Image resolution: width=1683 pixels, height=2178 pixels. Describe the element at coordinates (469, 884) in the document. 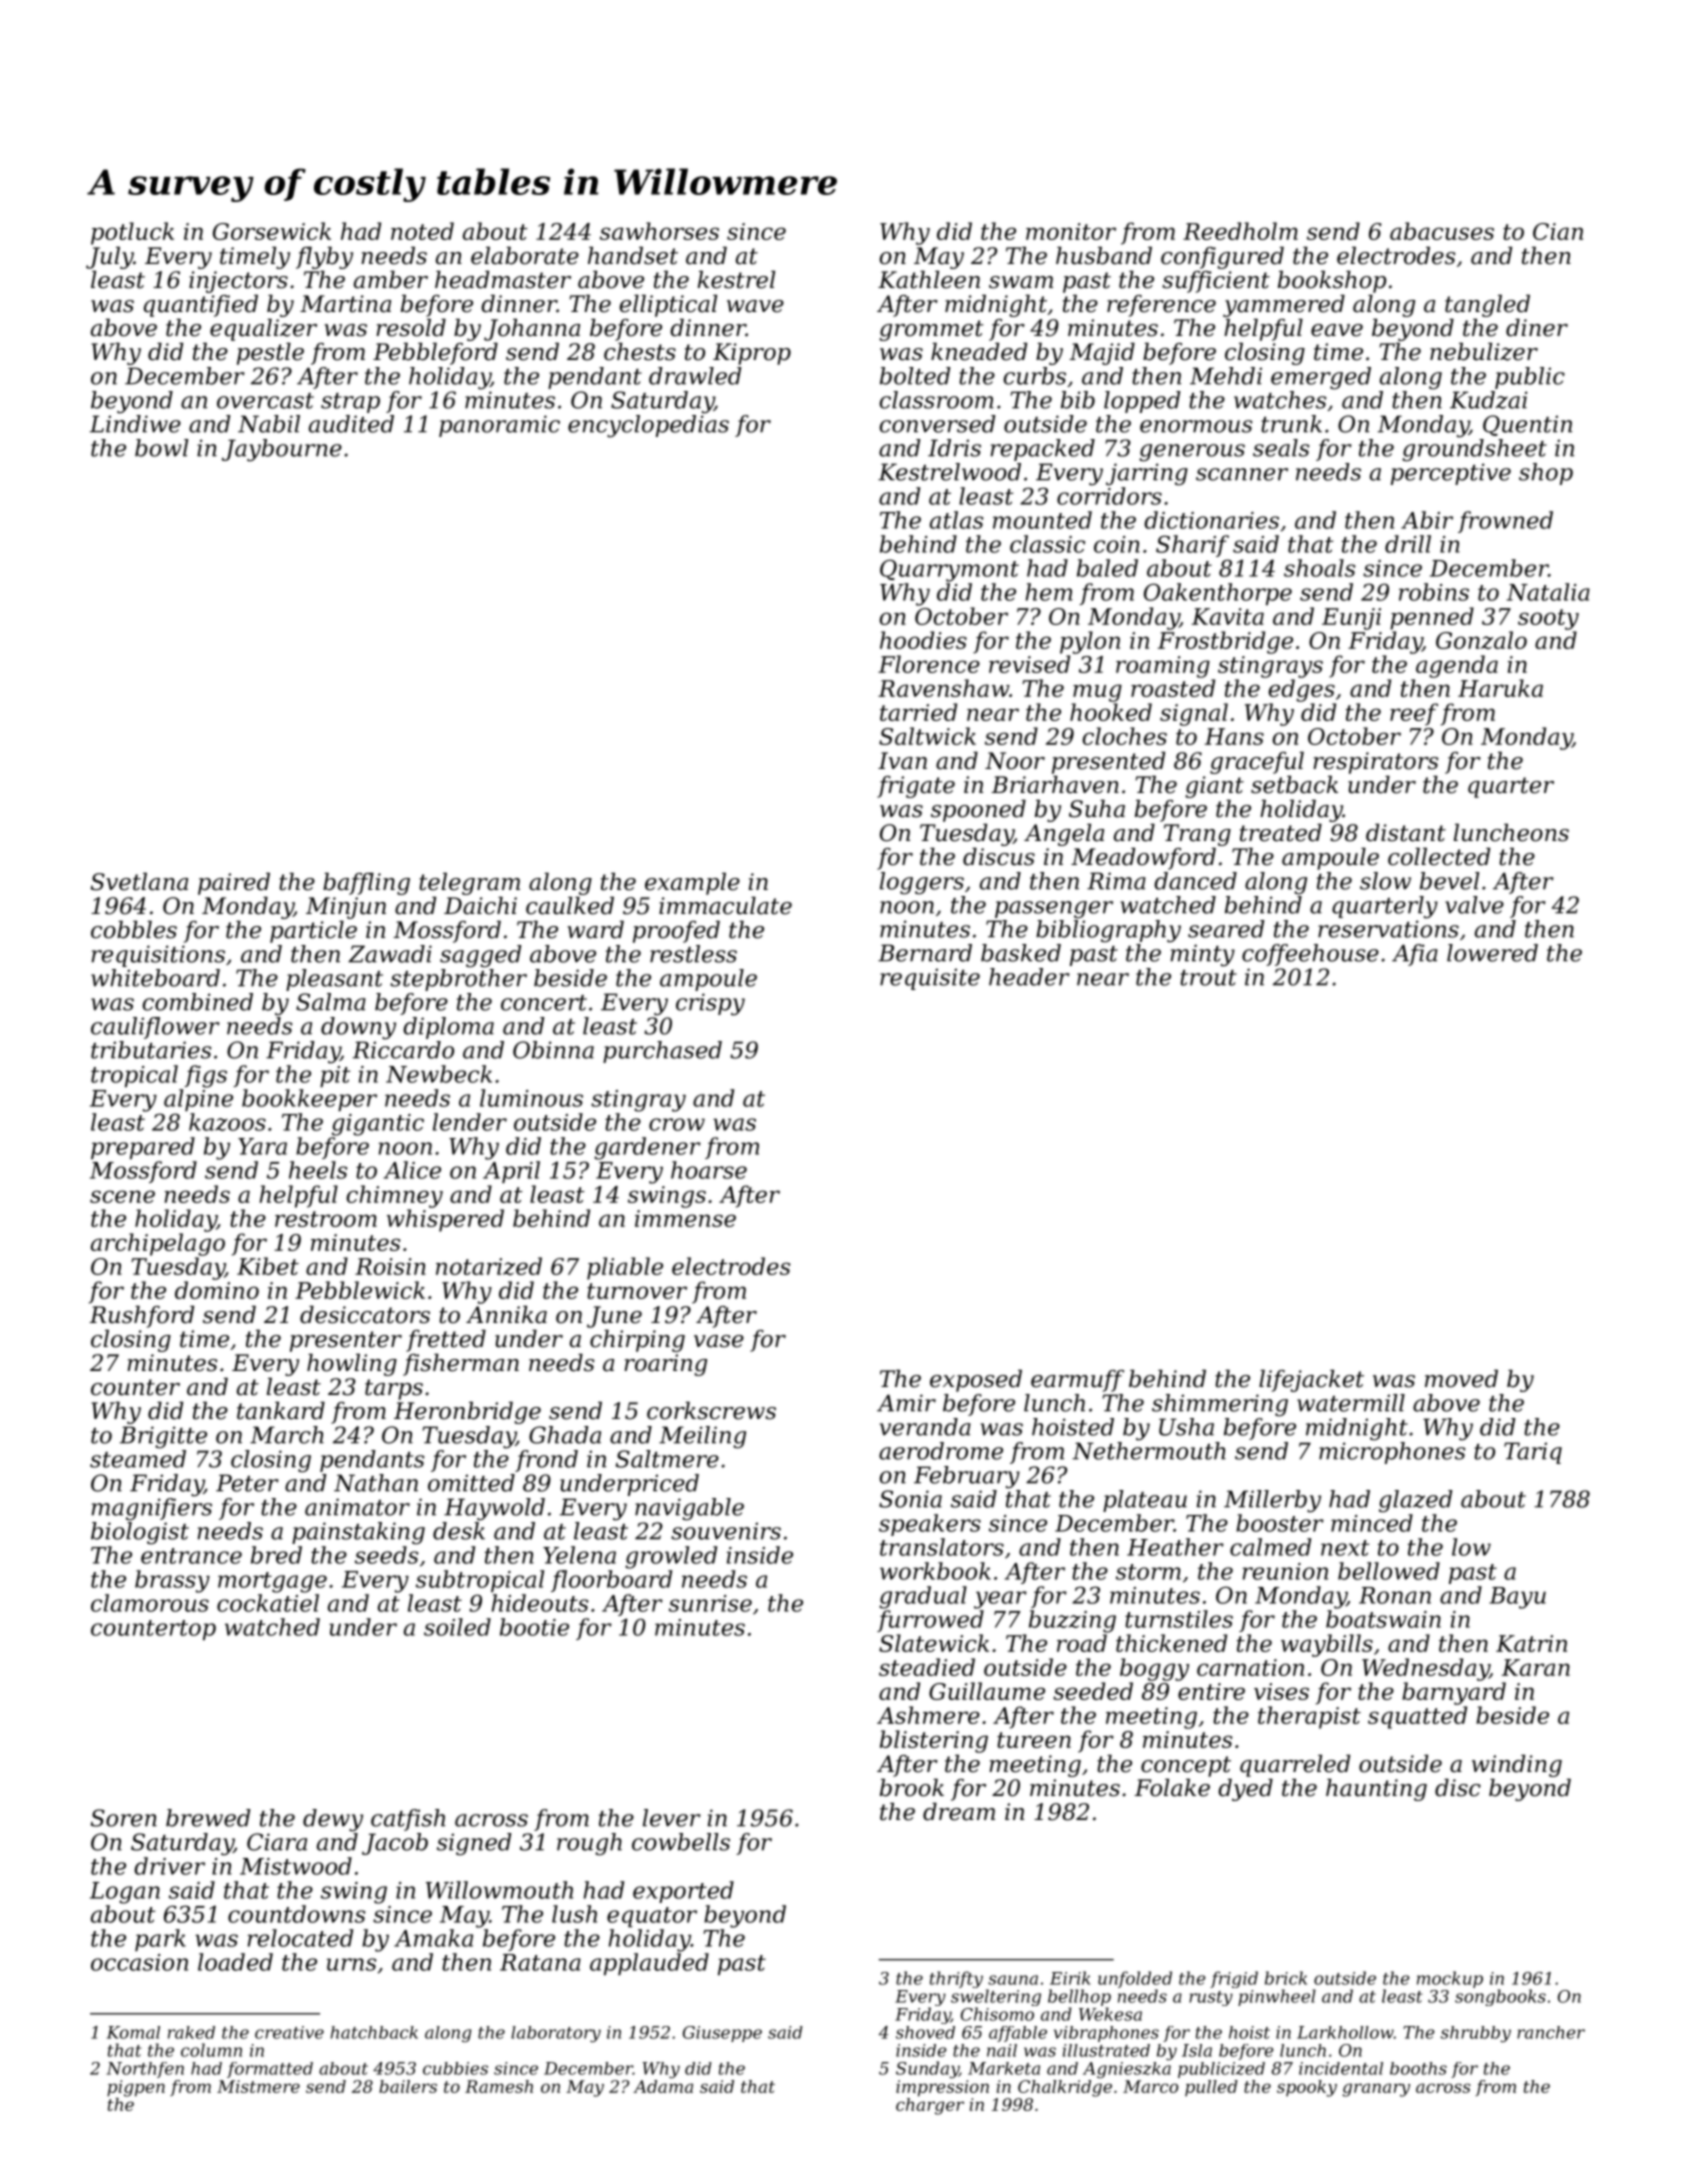

I see `telegram` at that location.
